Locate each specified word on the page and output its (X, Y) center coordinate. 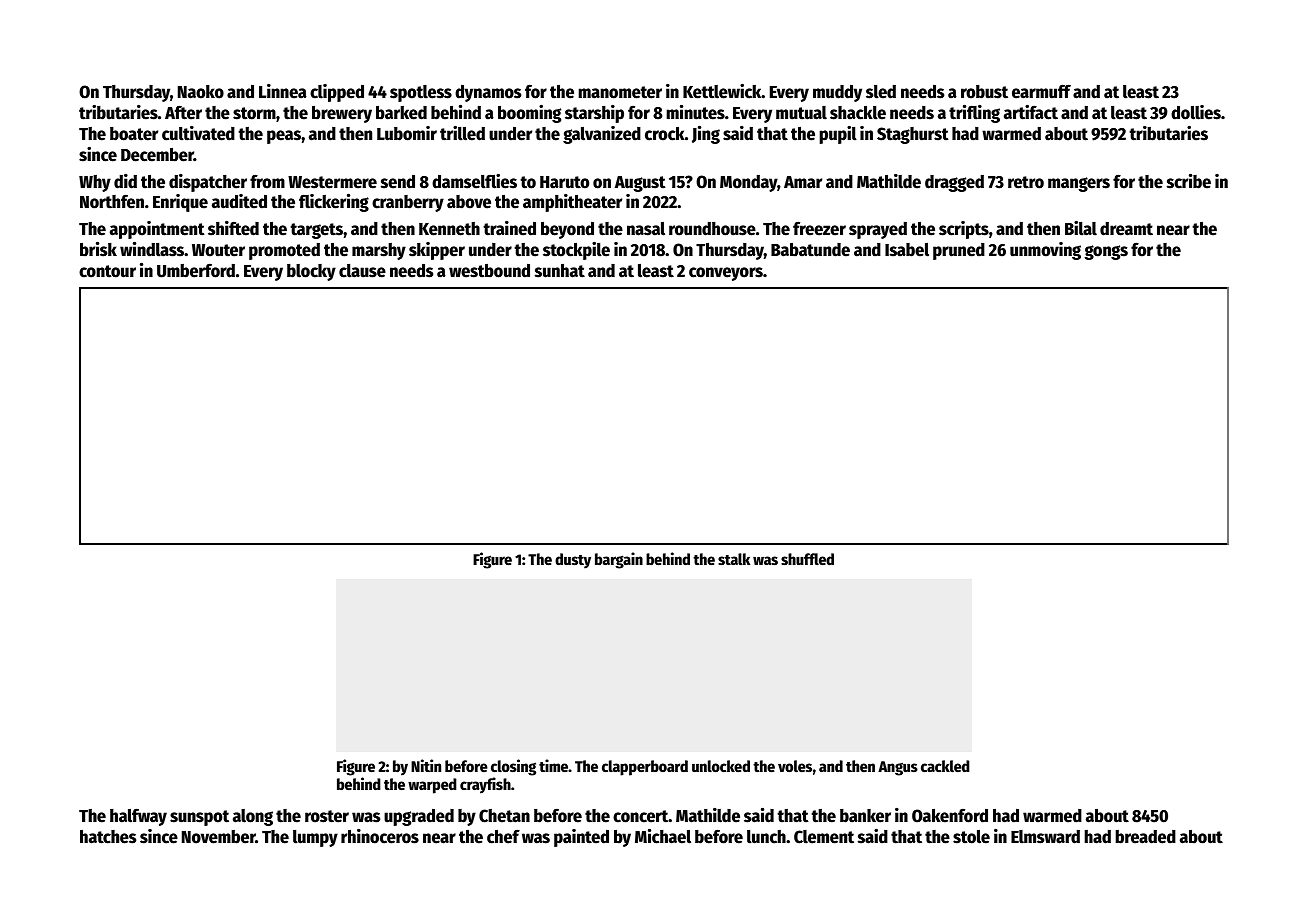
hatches (108, 837)
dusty (573, 561)
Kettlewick (722, 91)
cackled (945, 766)
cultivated (198, 133)
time (554, 765)
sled (881, 92)
